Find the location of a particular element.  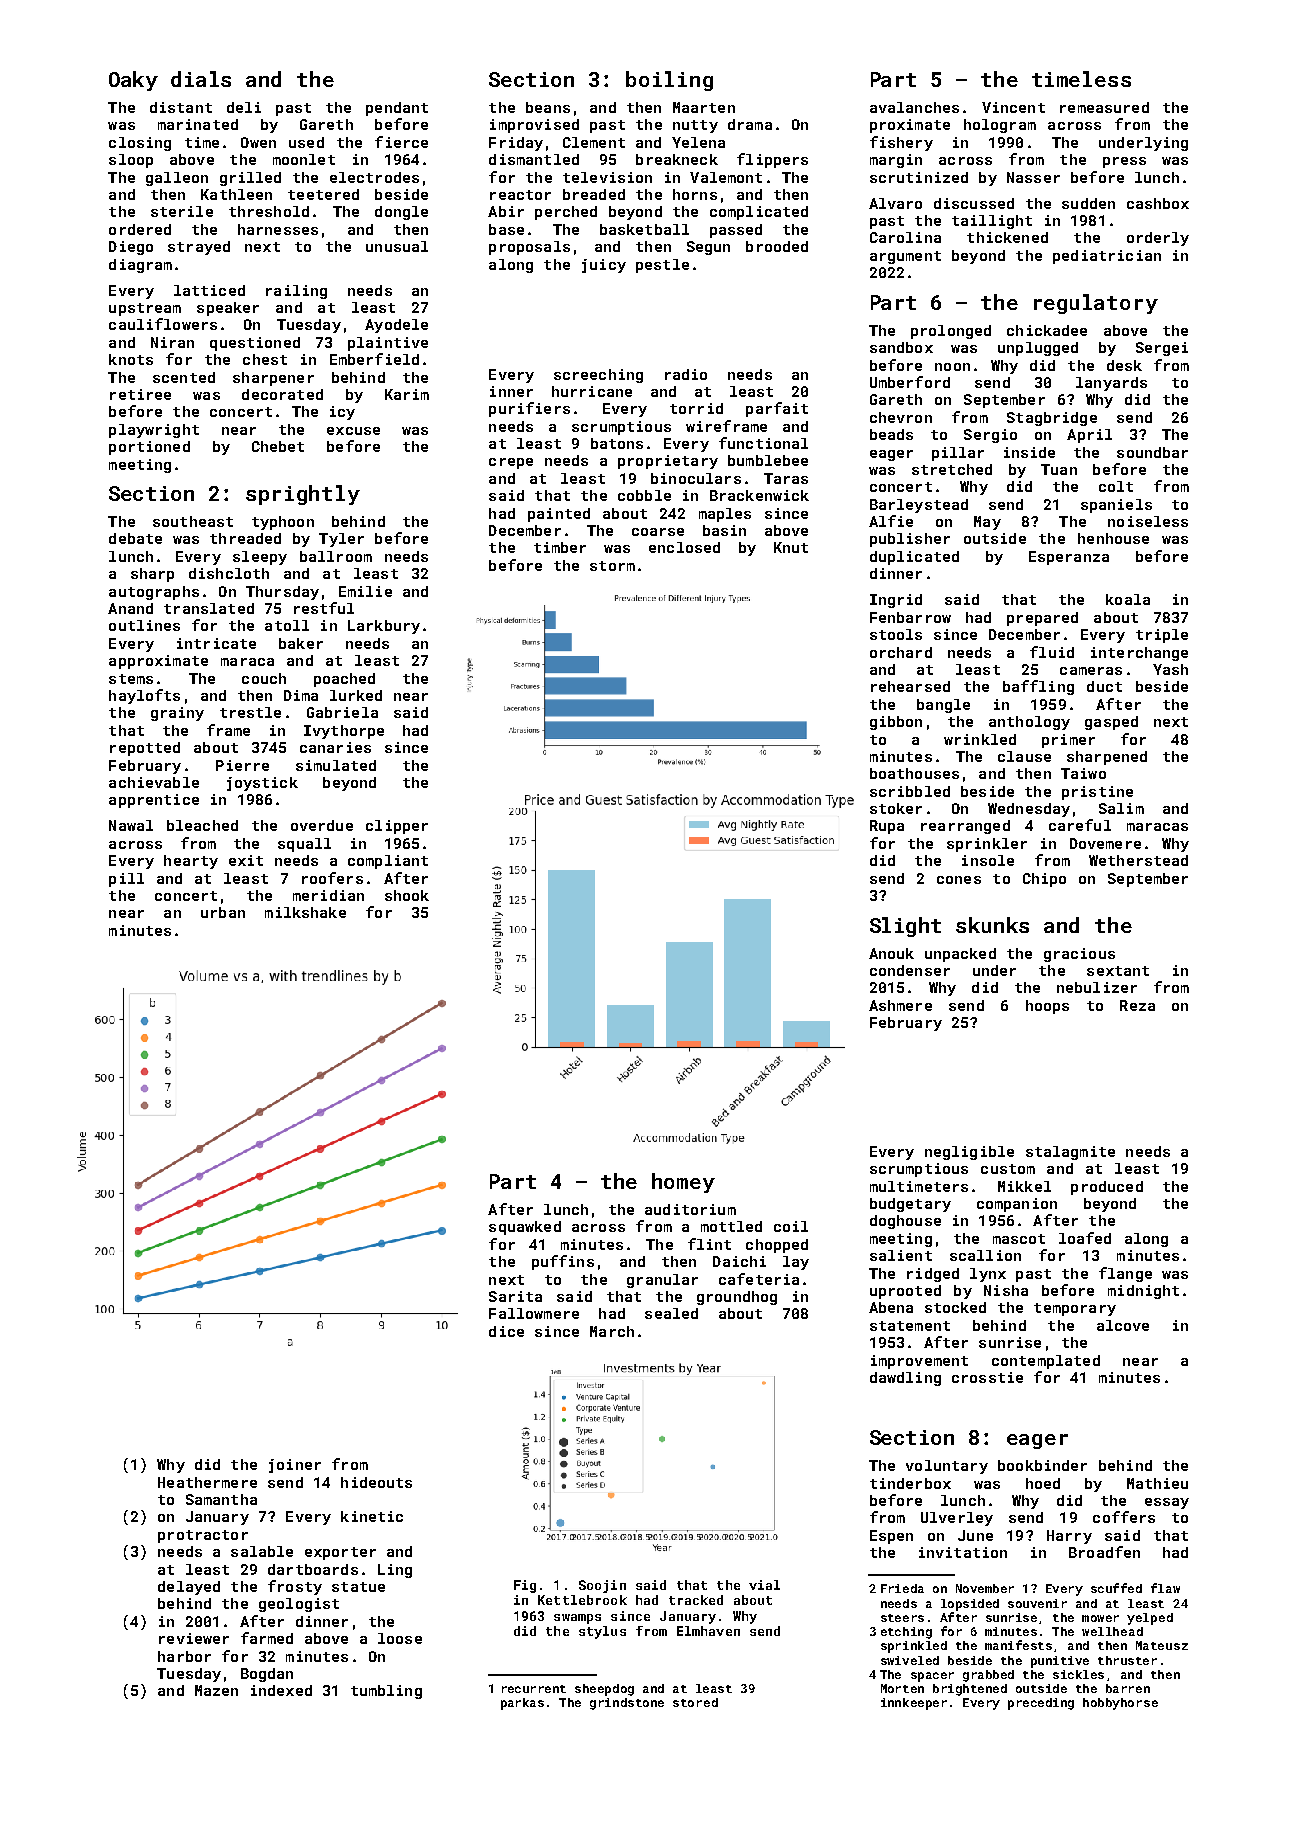

bookbinder is located at coordinates (1042, 1465).
